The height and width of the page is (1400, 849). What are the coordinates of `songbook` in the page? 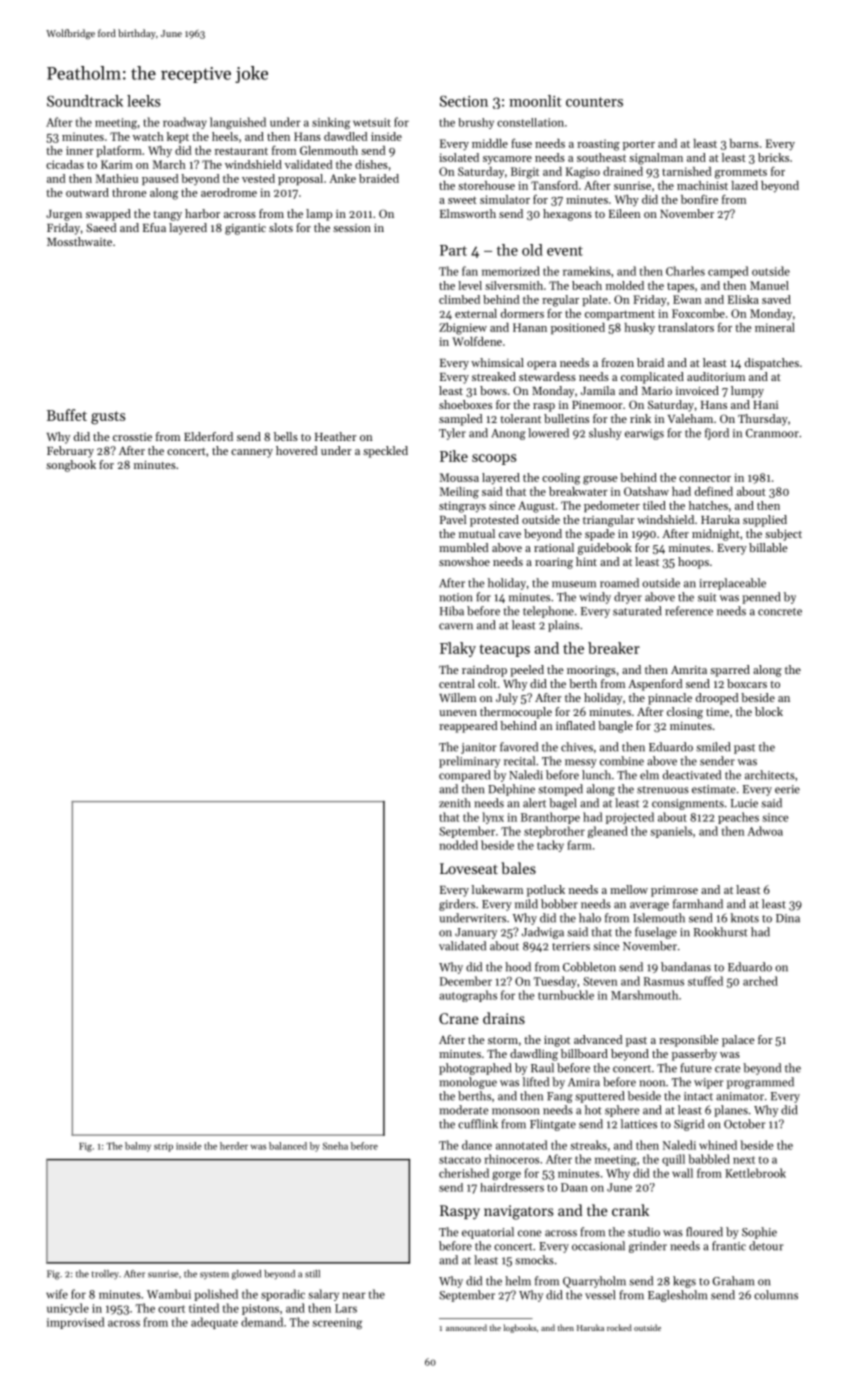 It's located at (71, 466).
